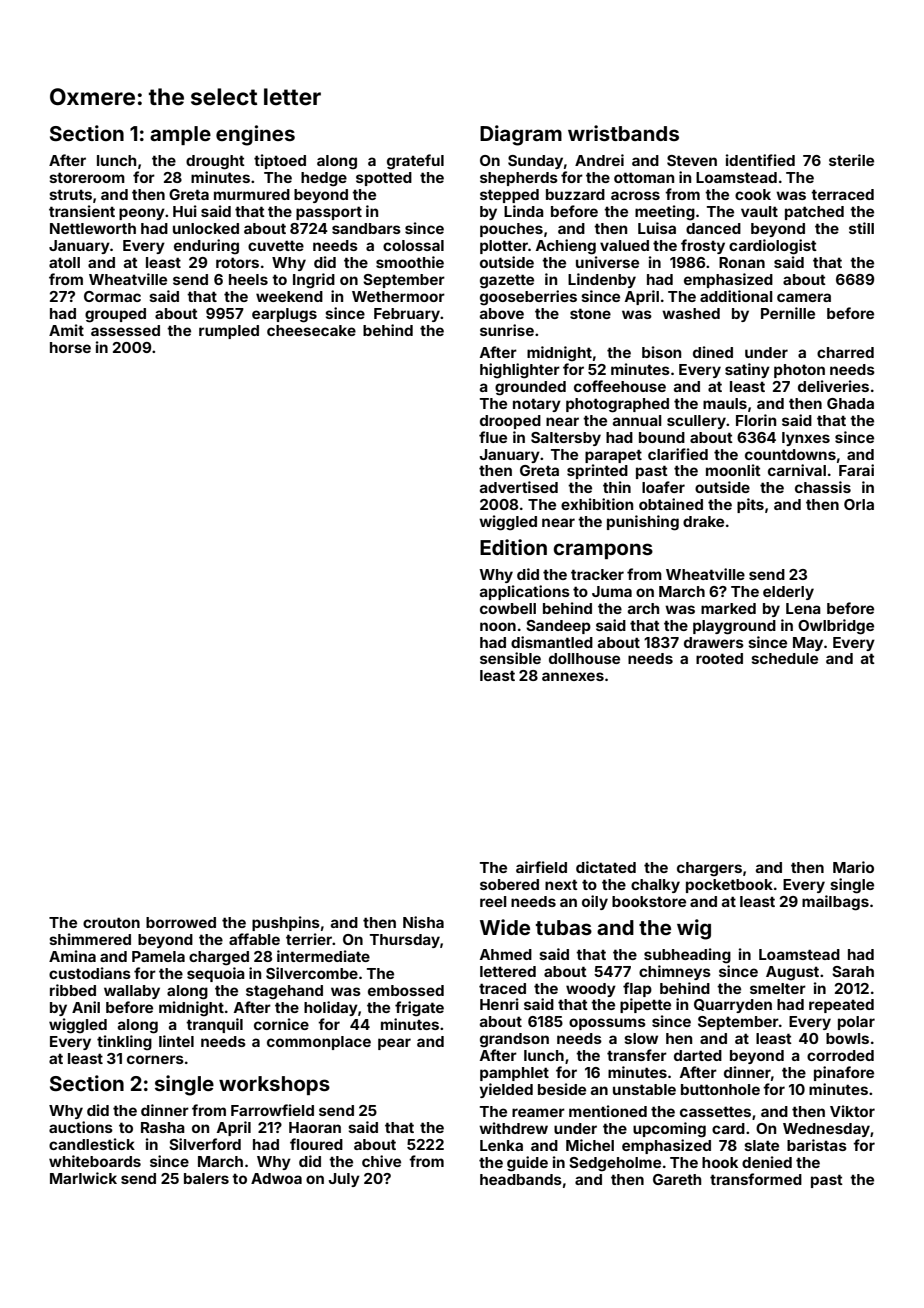  Describe the element at coordinates (493, 437) in the document. I see `flue` at that location.
